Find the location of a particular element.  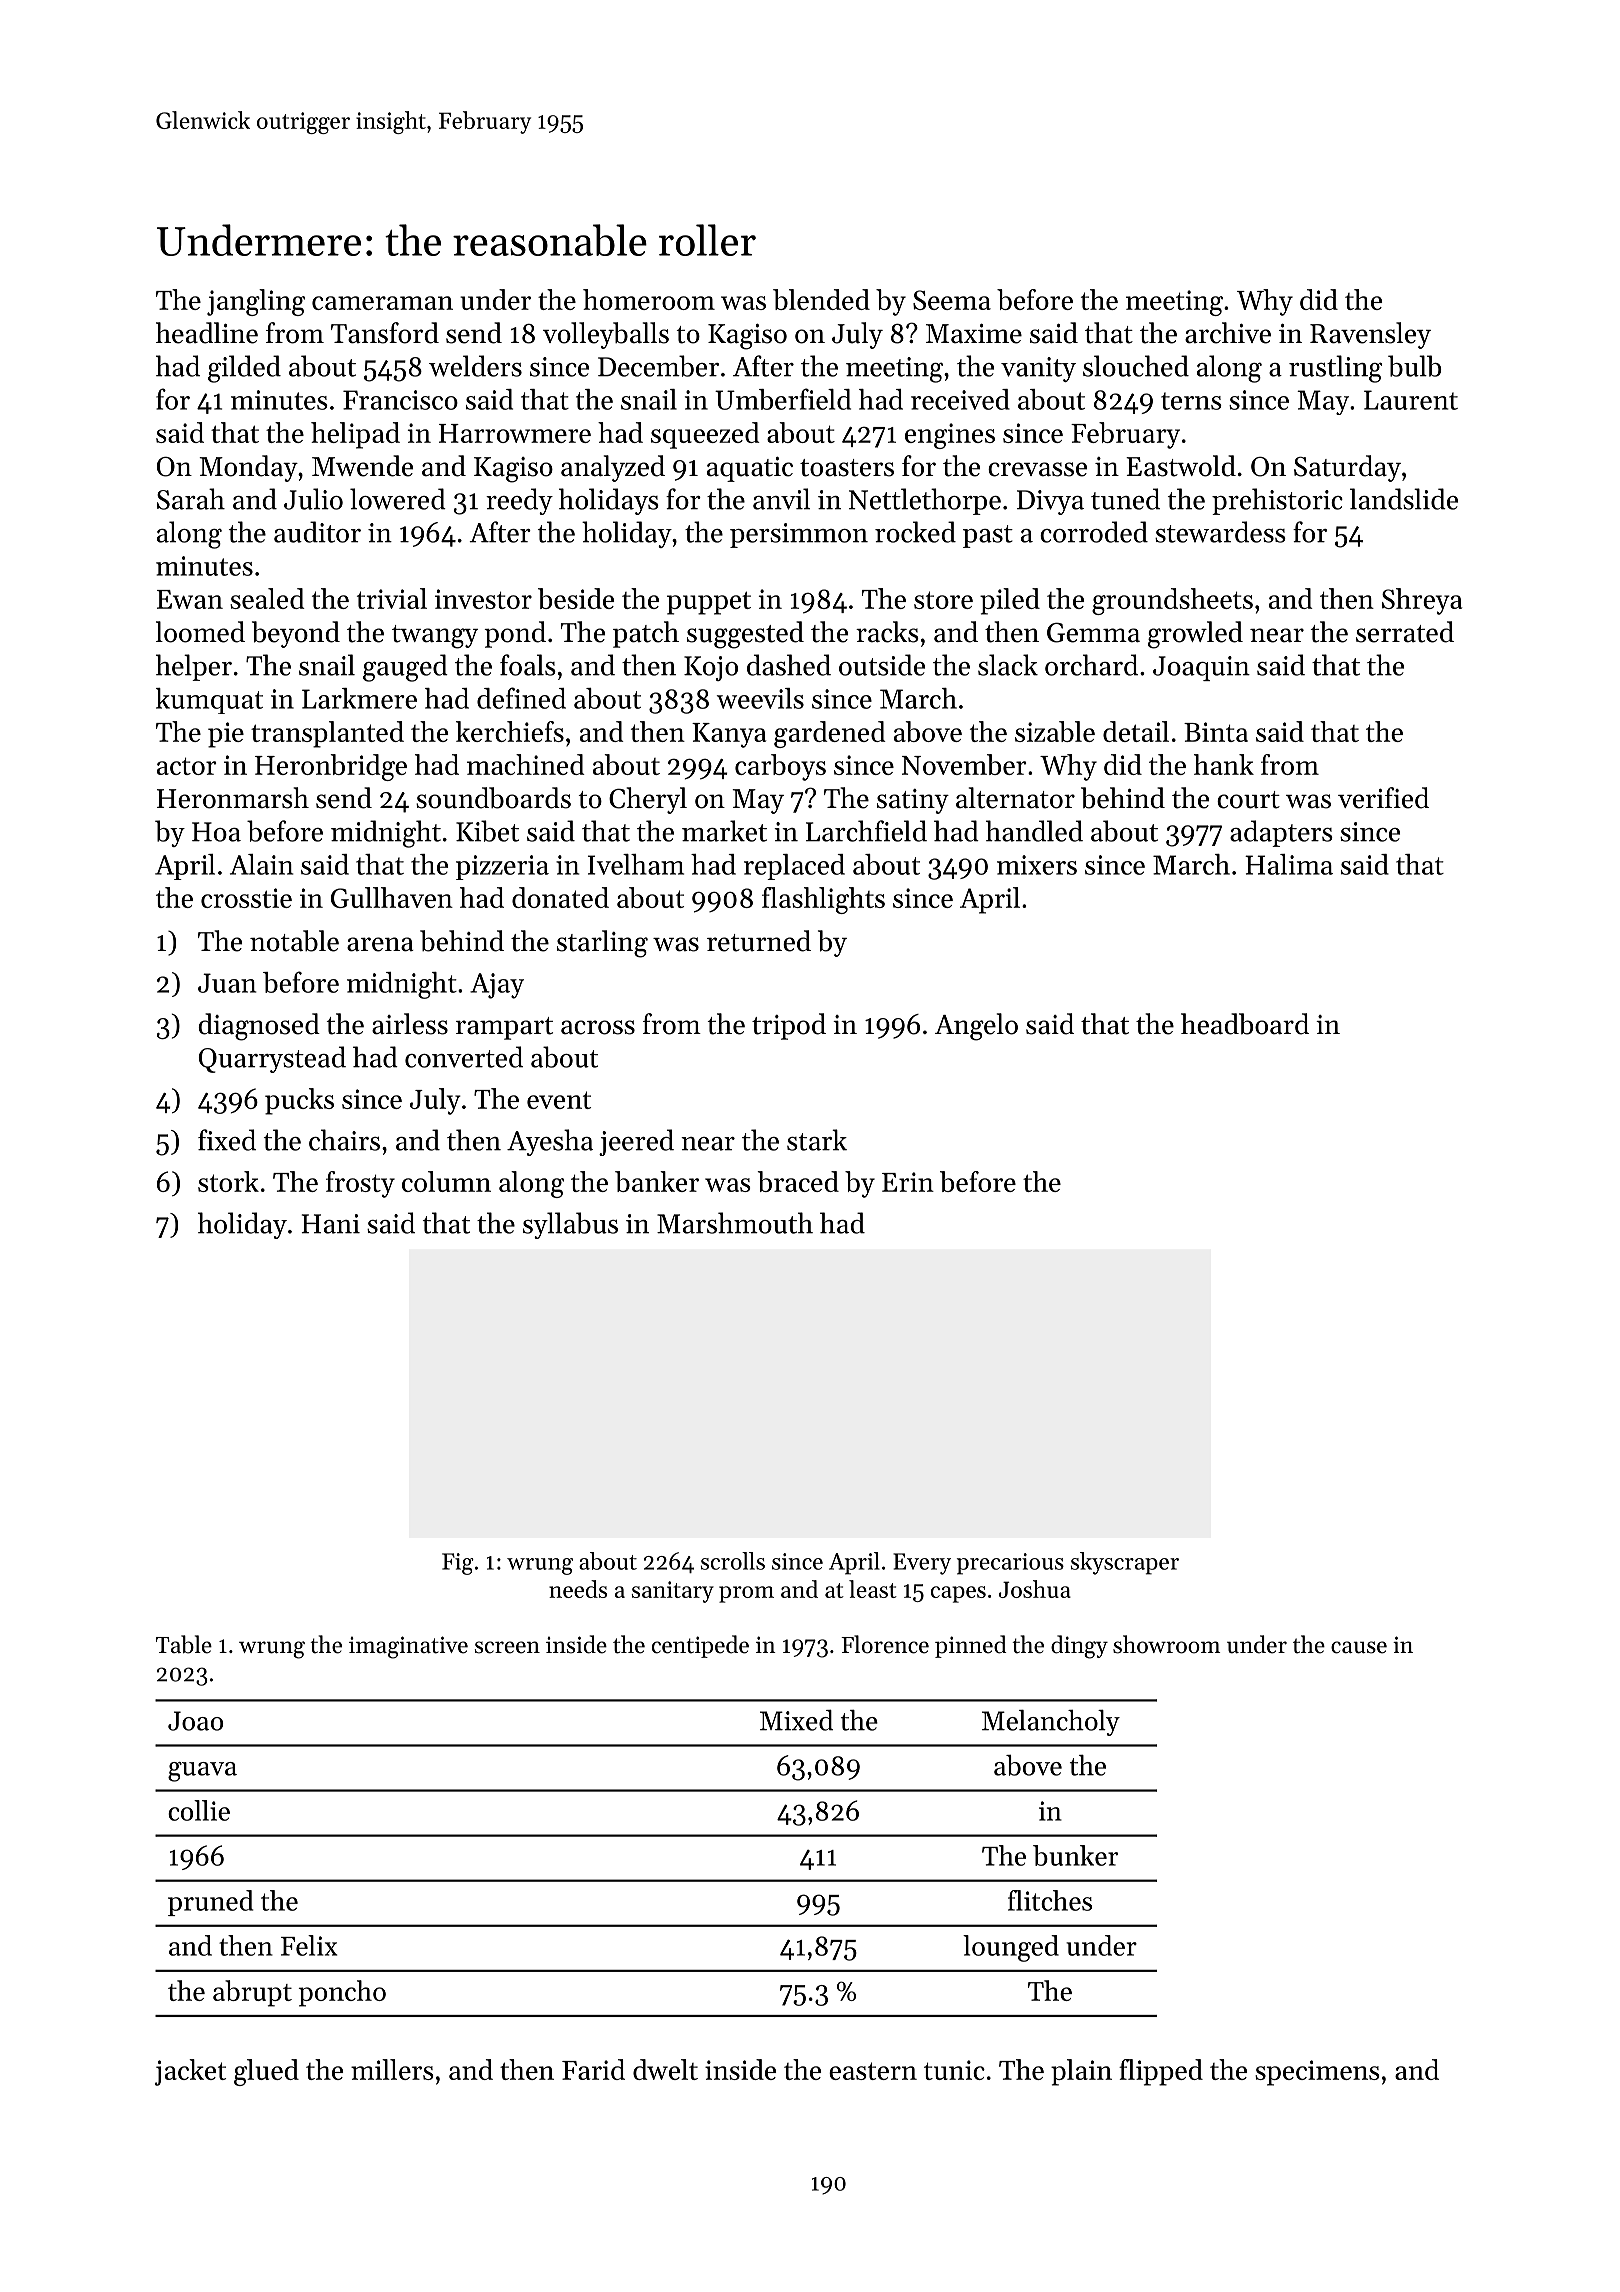

Ivelham is located at coordinates (636, 864).
